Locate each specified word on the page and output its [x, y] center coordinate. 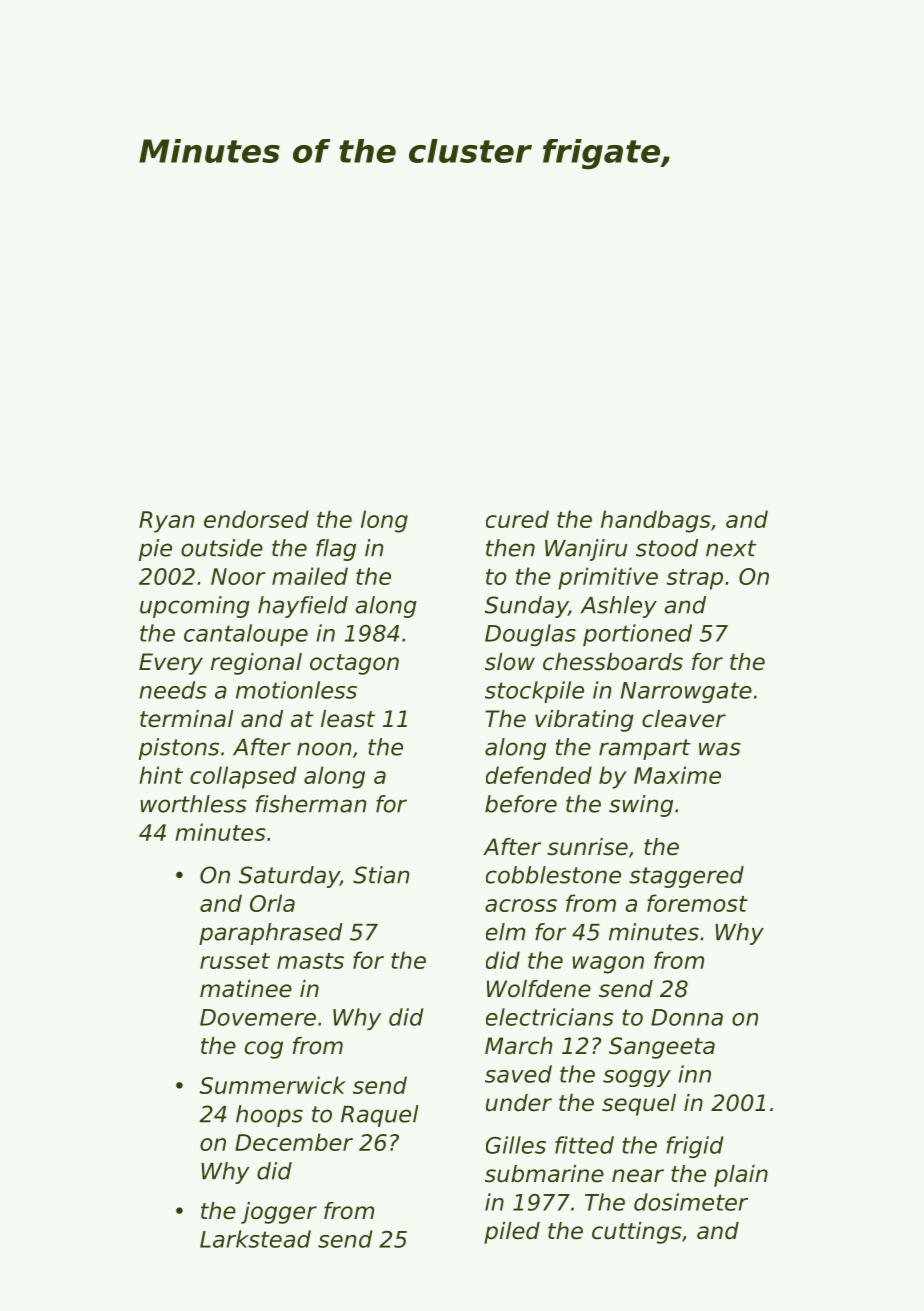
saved [518, 1074]
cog [264, 1050]
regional [256, 664]
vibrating [584, 721]
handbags [656, 521]
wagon [608, 965]
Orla [272, 903]
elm [505, 932]
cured [517, 519]
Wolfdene [539, 989]
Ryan [167, 522]
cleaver [684, 719]
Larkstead [255, 1239]
